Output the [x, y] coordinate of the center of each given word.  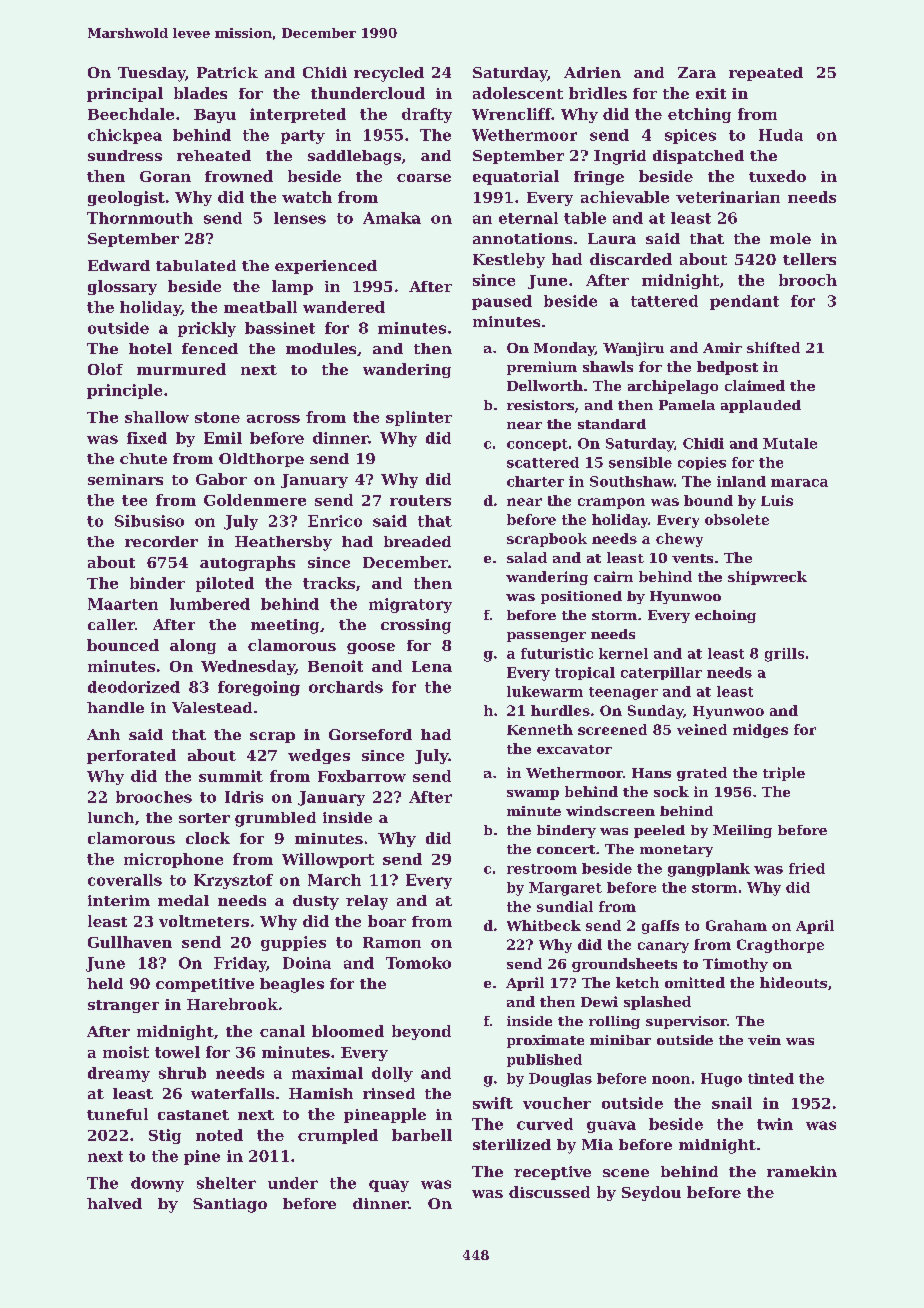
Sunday [655, 712]
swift [493, 1103]
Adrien [592, 72]
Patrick [227, 72]
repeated [766, 74]
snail [732, 1103]
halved [114, 1203]
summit [231, 776]
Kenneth [540, 729]
